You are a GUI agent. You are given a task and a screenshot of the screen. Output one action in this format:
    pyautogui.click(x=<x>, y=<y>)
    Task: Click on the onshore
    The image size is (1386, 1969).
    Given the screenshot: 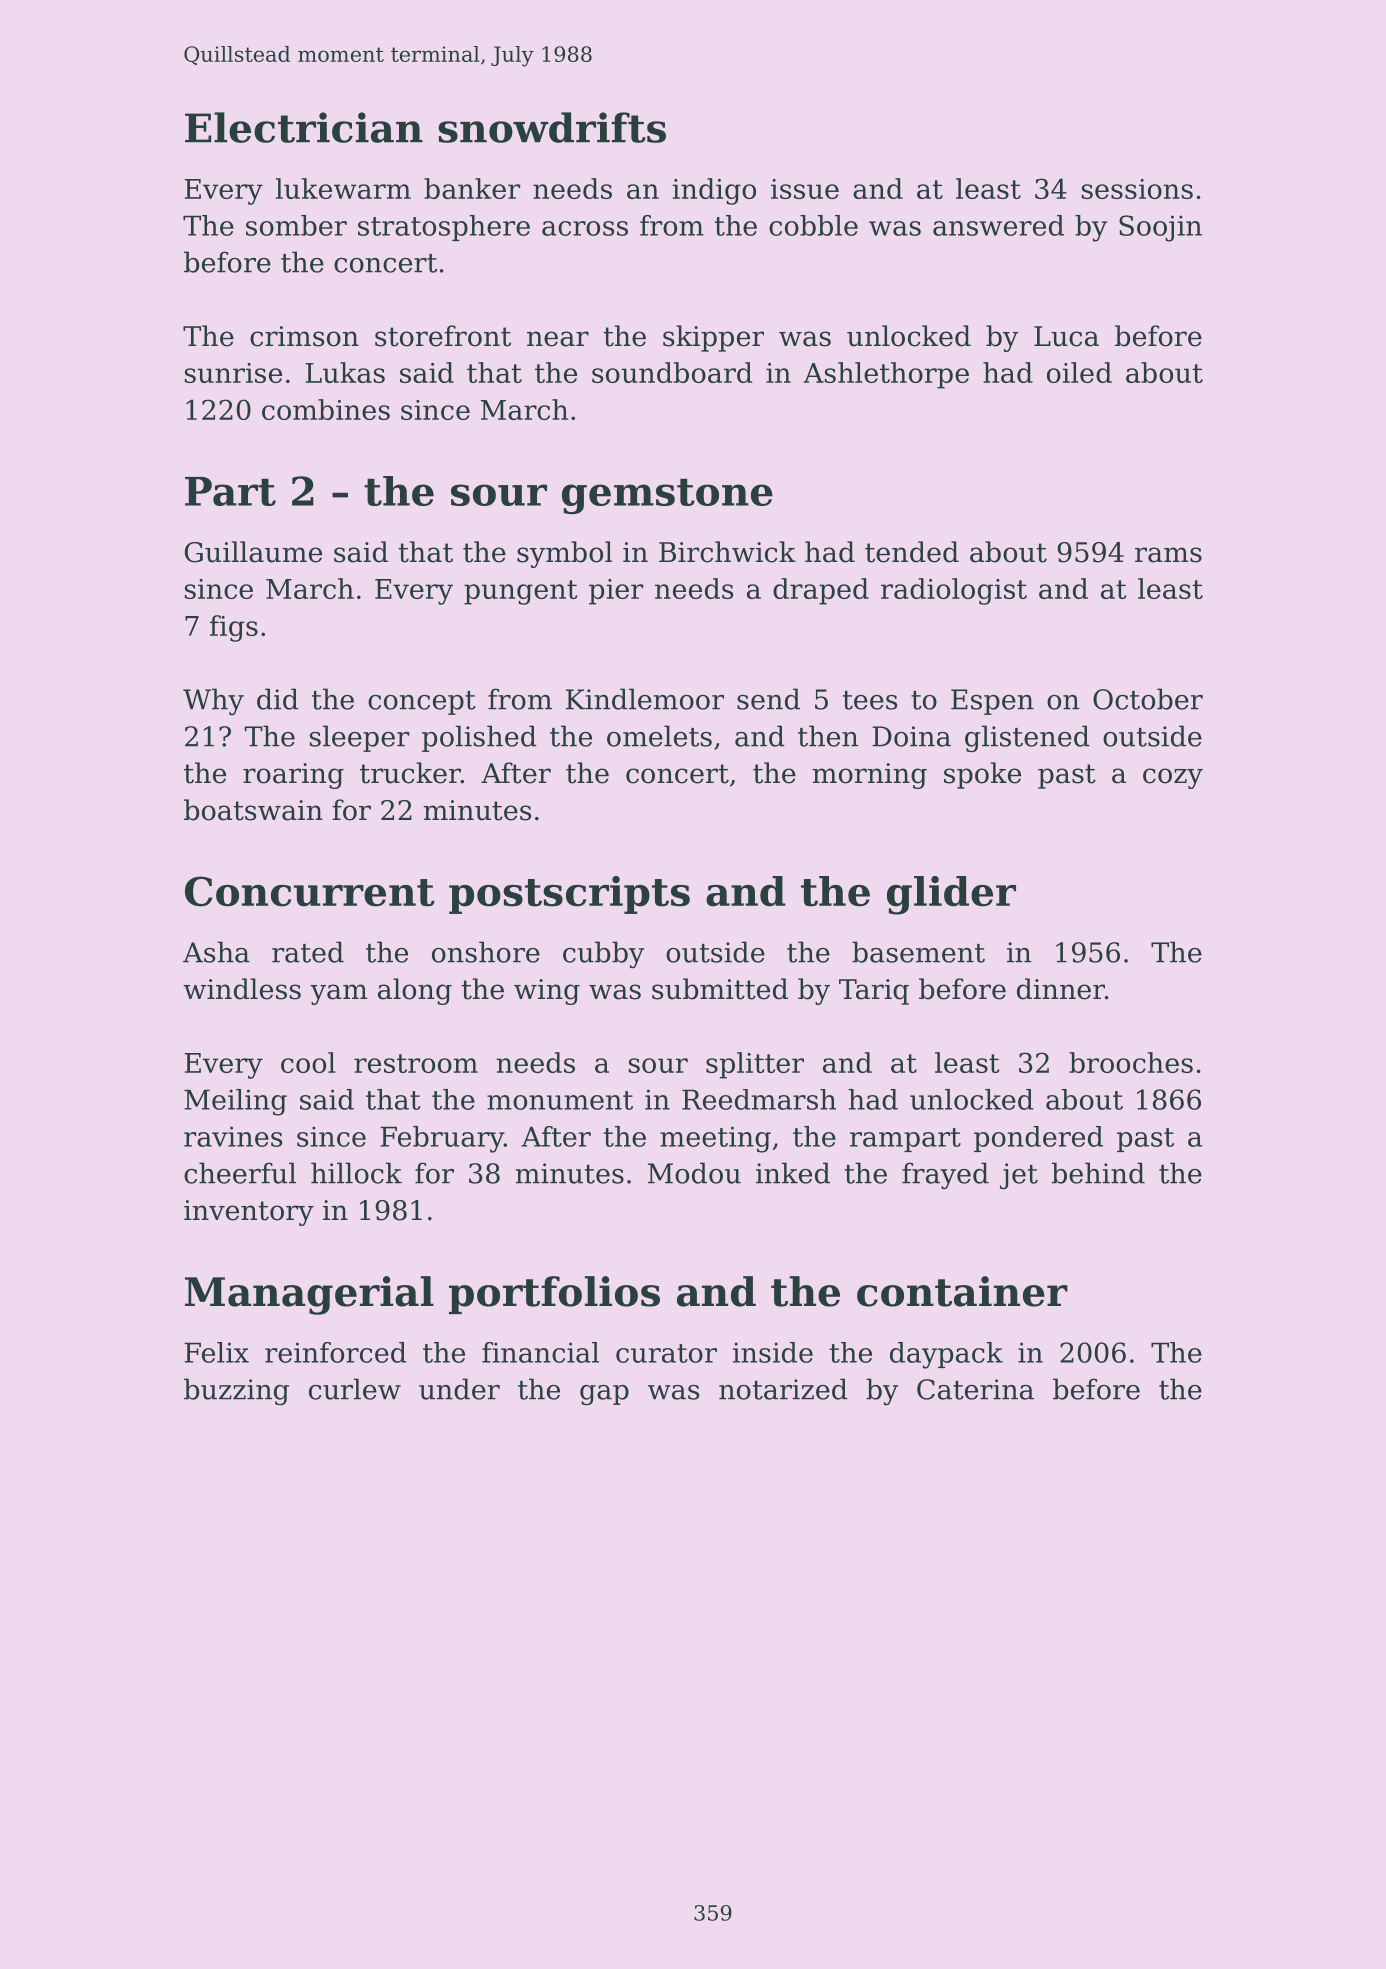 What is the action you would take?
    pyautogui.click(x=486, y=952)
